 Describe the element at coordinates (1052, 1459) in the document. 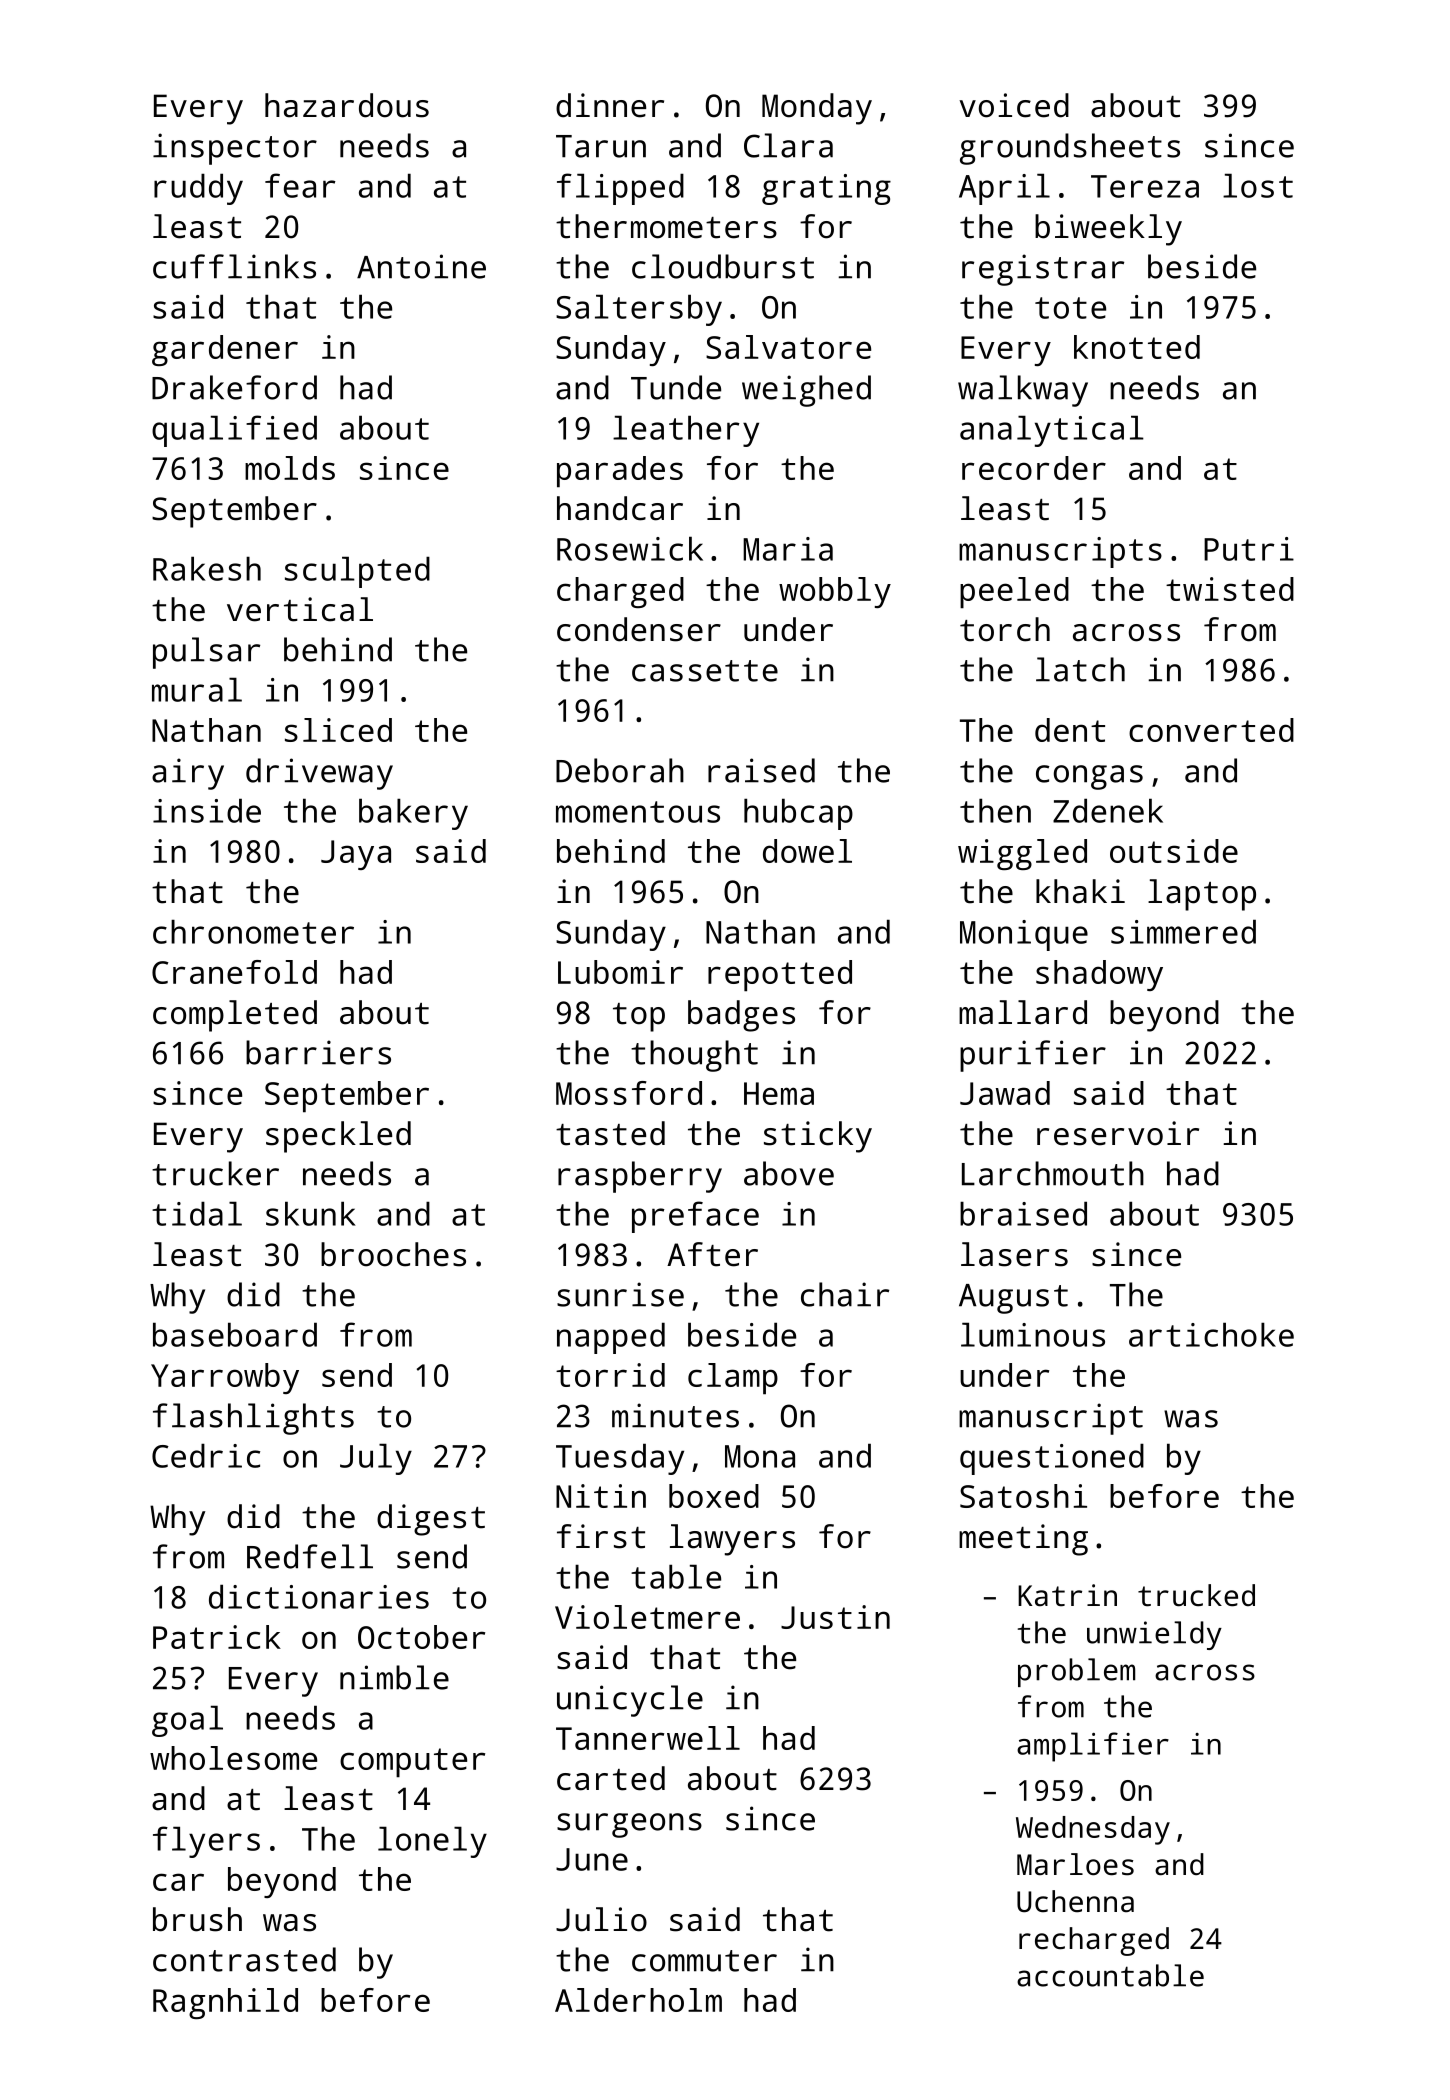

I see `questioned` at that location.
